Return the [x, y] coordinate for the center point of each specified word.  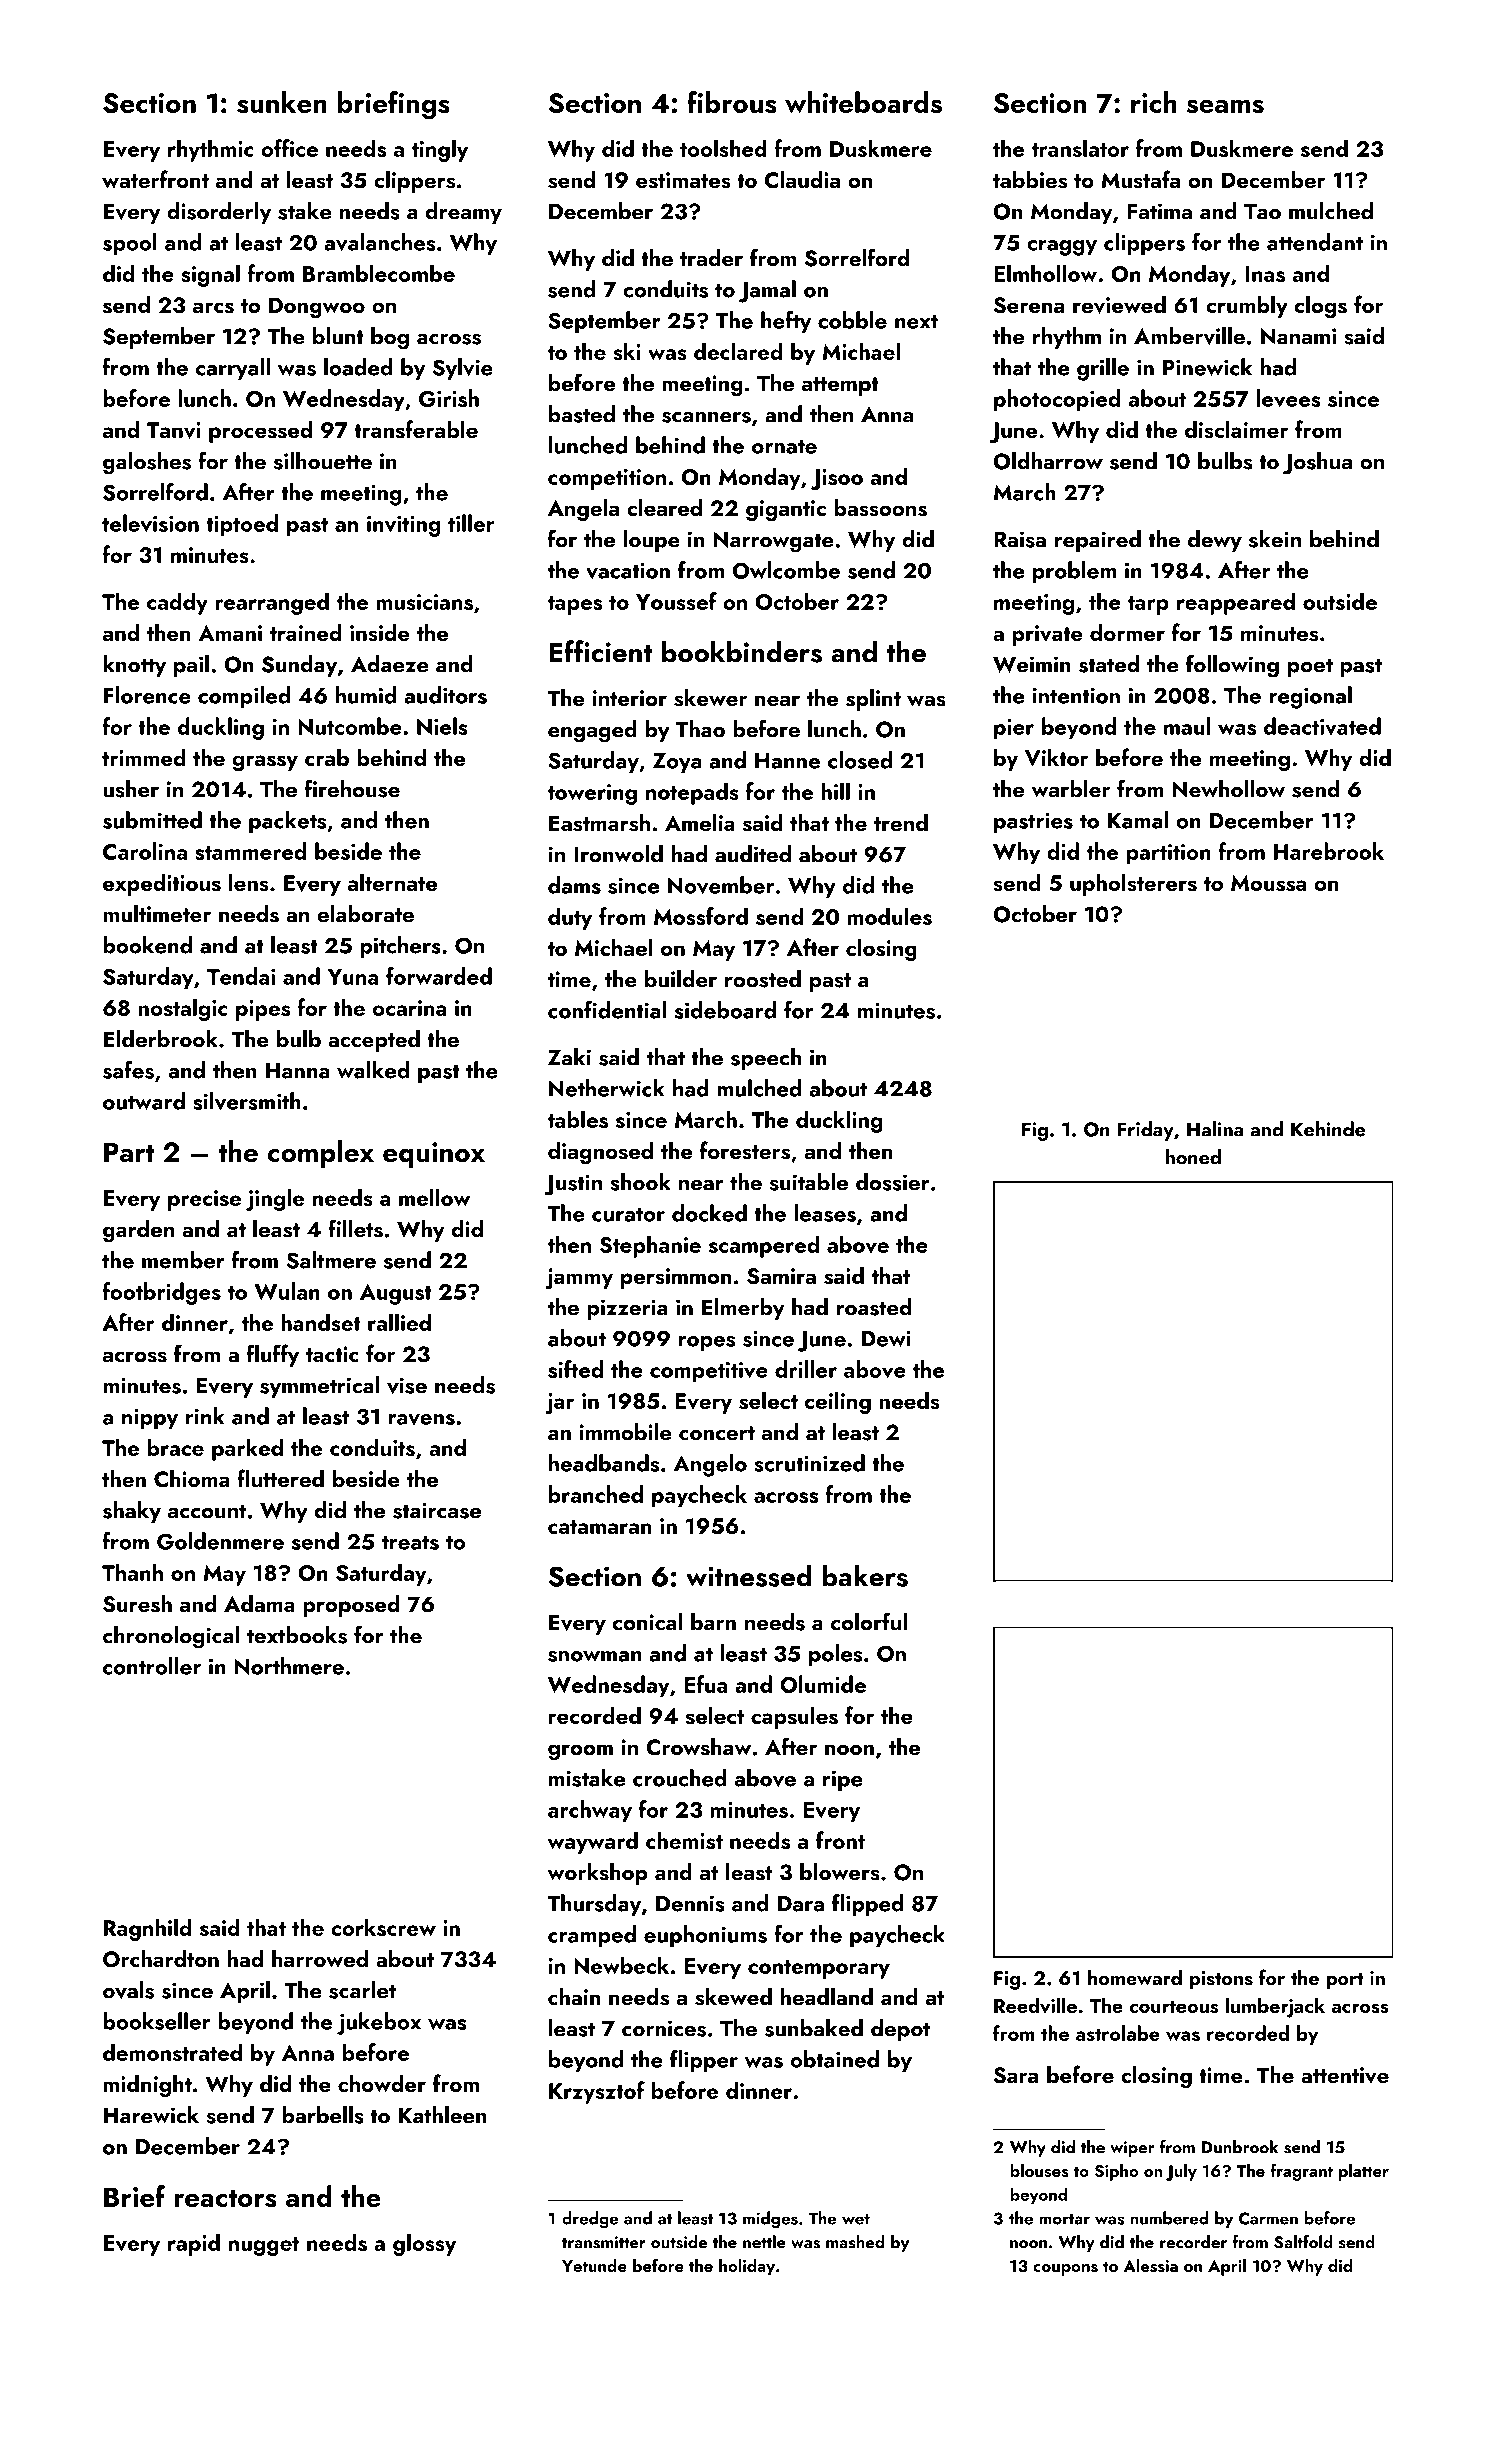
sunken [282, 102]
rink [205, 1416]
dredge [590, 2220]
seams [1225, 107]
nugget [264, 2246]
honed [1193, 1157]
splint [873, 700]
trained [305, 632]
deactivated [1322, 726]
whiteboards [863, 102]
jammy [579, 1278]
